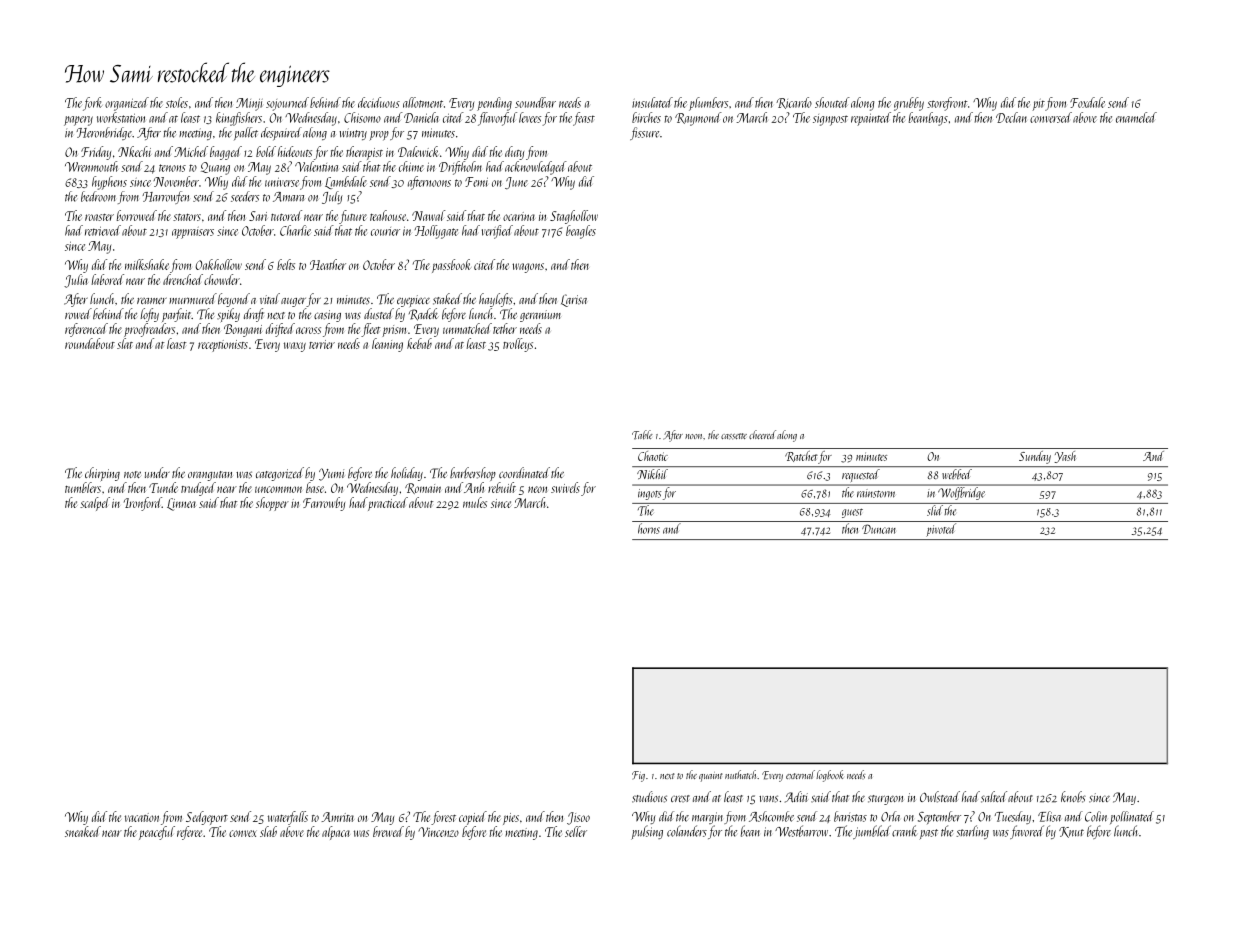 This document has width=1233, height=952. I want to click on soundbar, so click(535, 102).
